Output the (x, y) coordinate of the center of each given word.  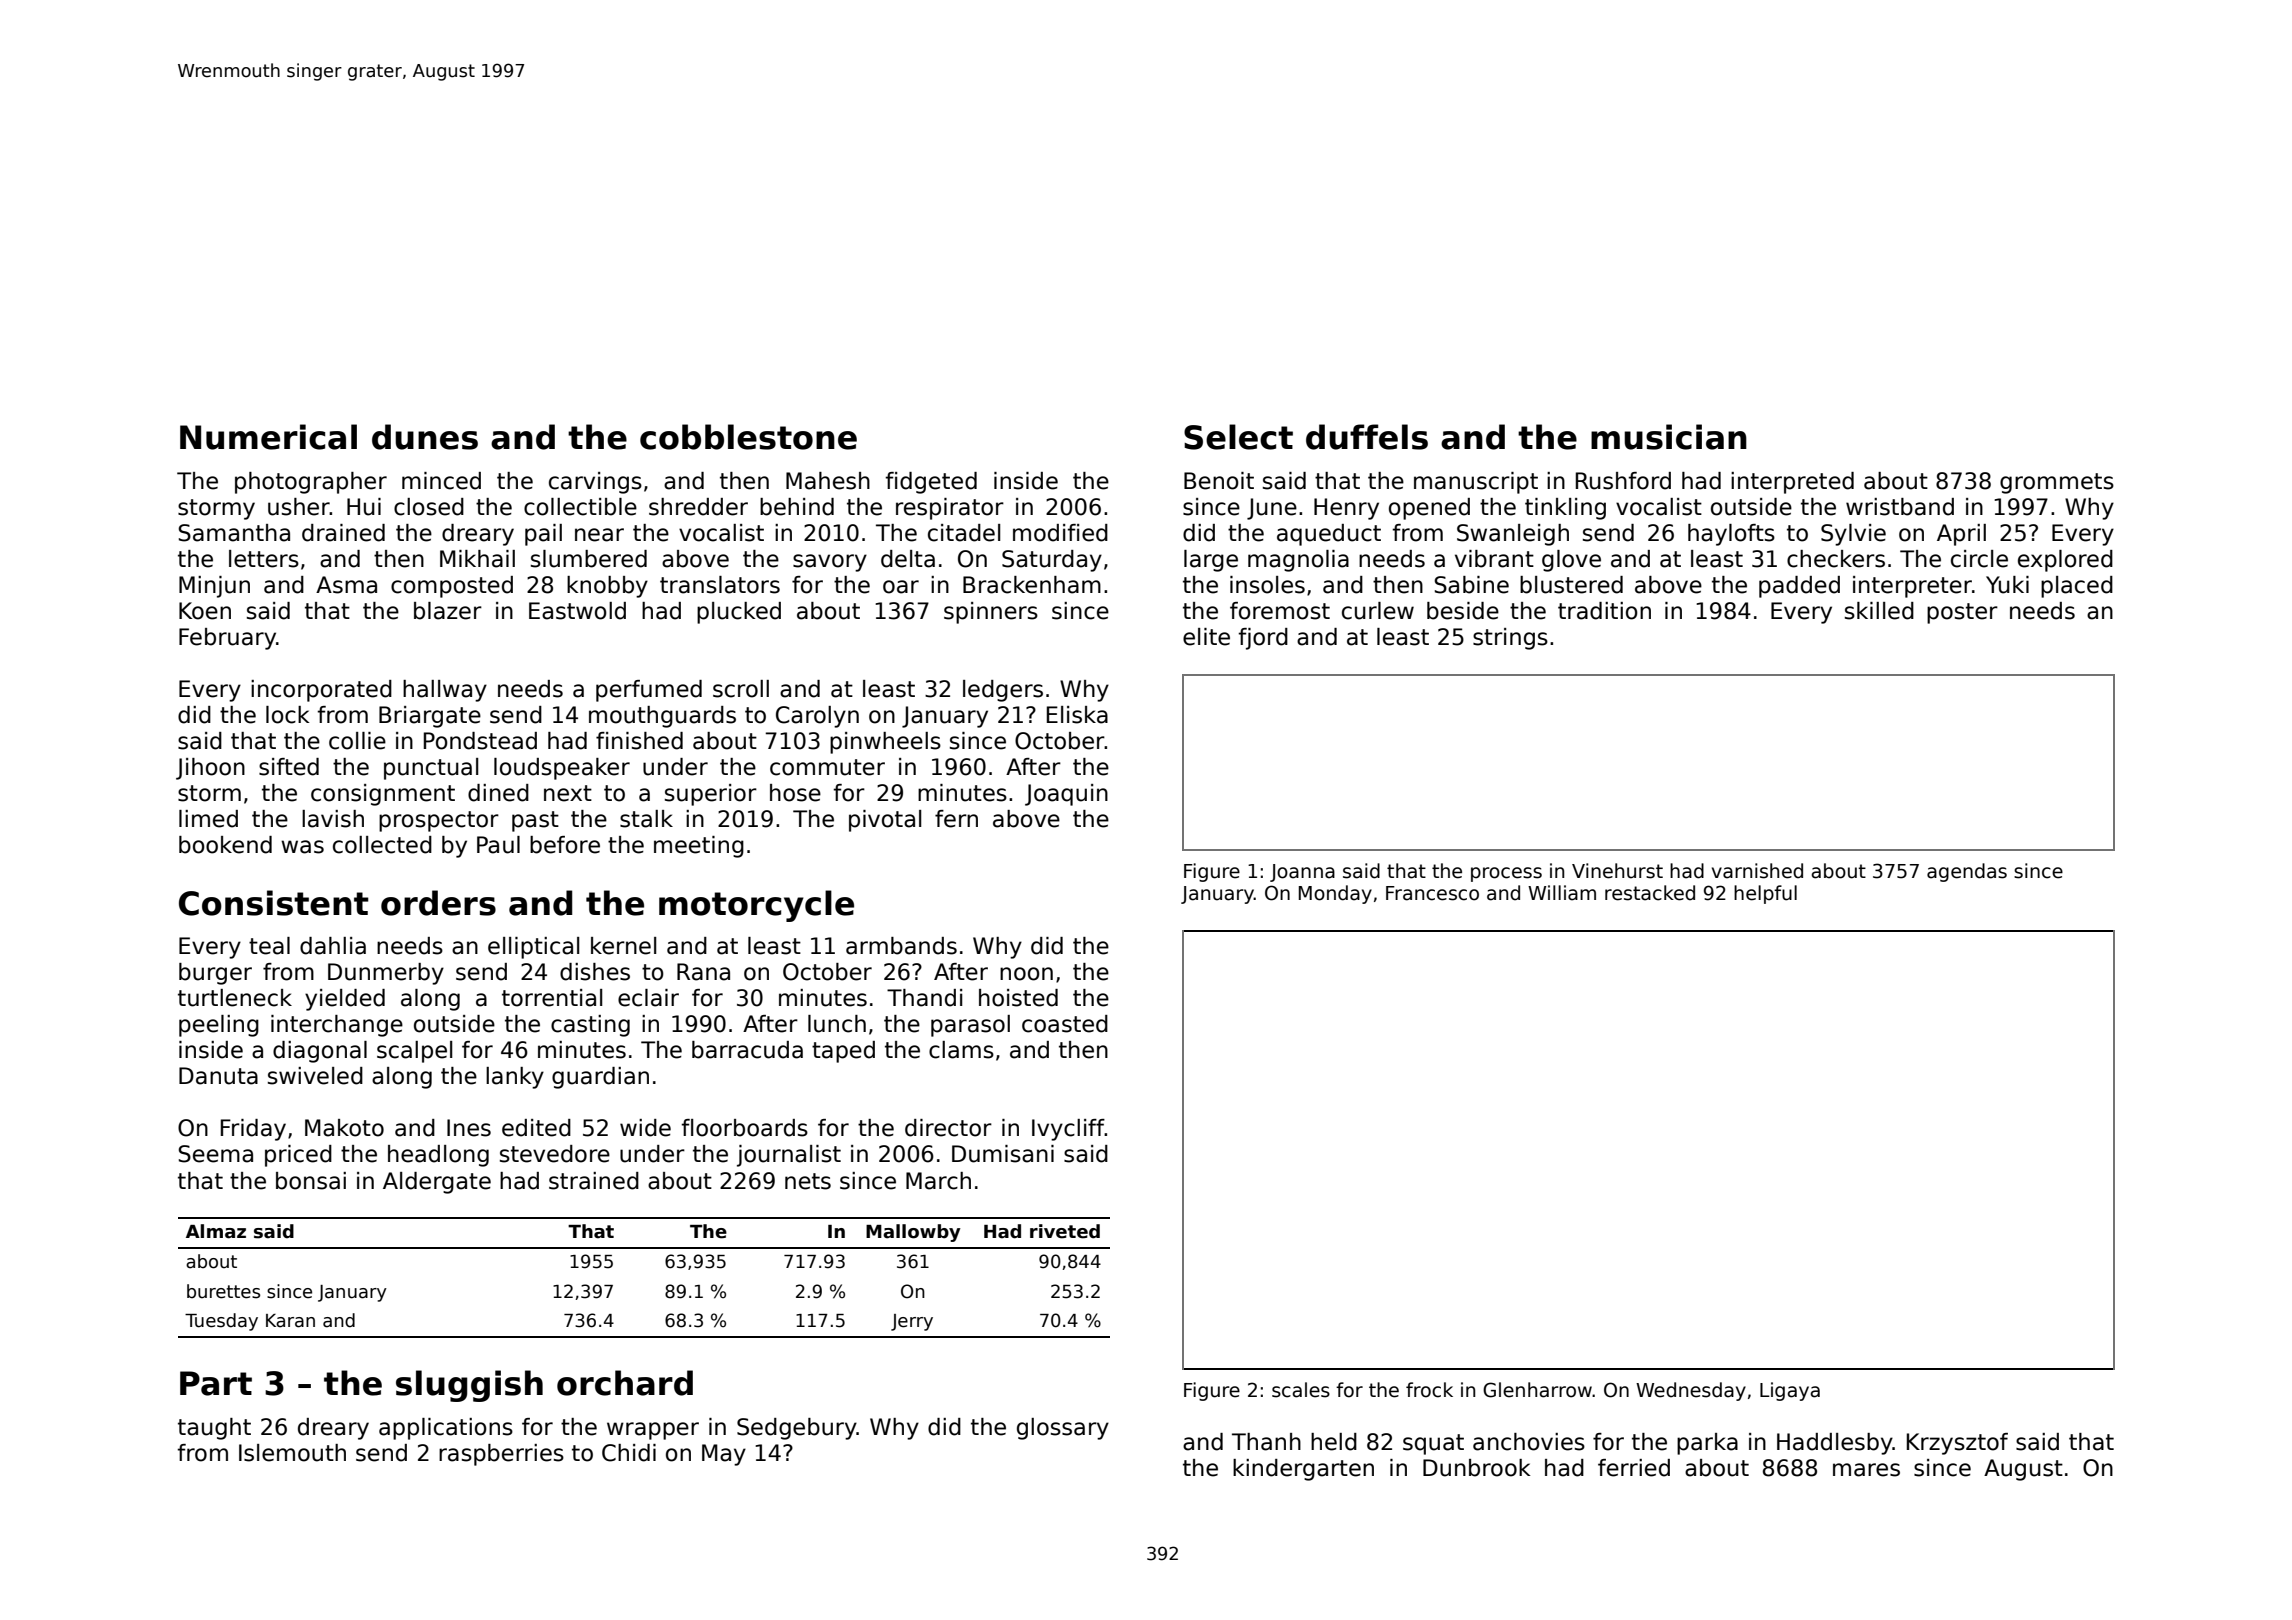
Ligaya (1790, 1391)
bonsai (311, 1181)
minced (441, 481)
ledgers (1003, 691)
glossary (1063, 1429)
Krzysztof (1957, 1444)
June (1272, 509)
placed (2077, 587)
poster (1962, 613)
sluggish (469, 1386)
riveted (1065, 1231)
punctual (431, 769)
